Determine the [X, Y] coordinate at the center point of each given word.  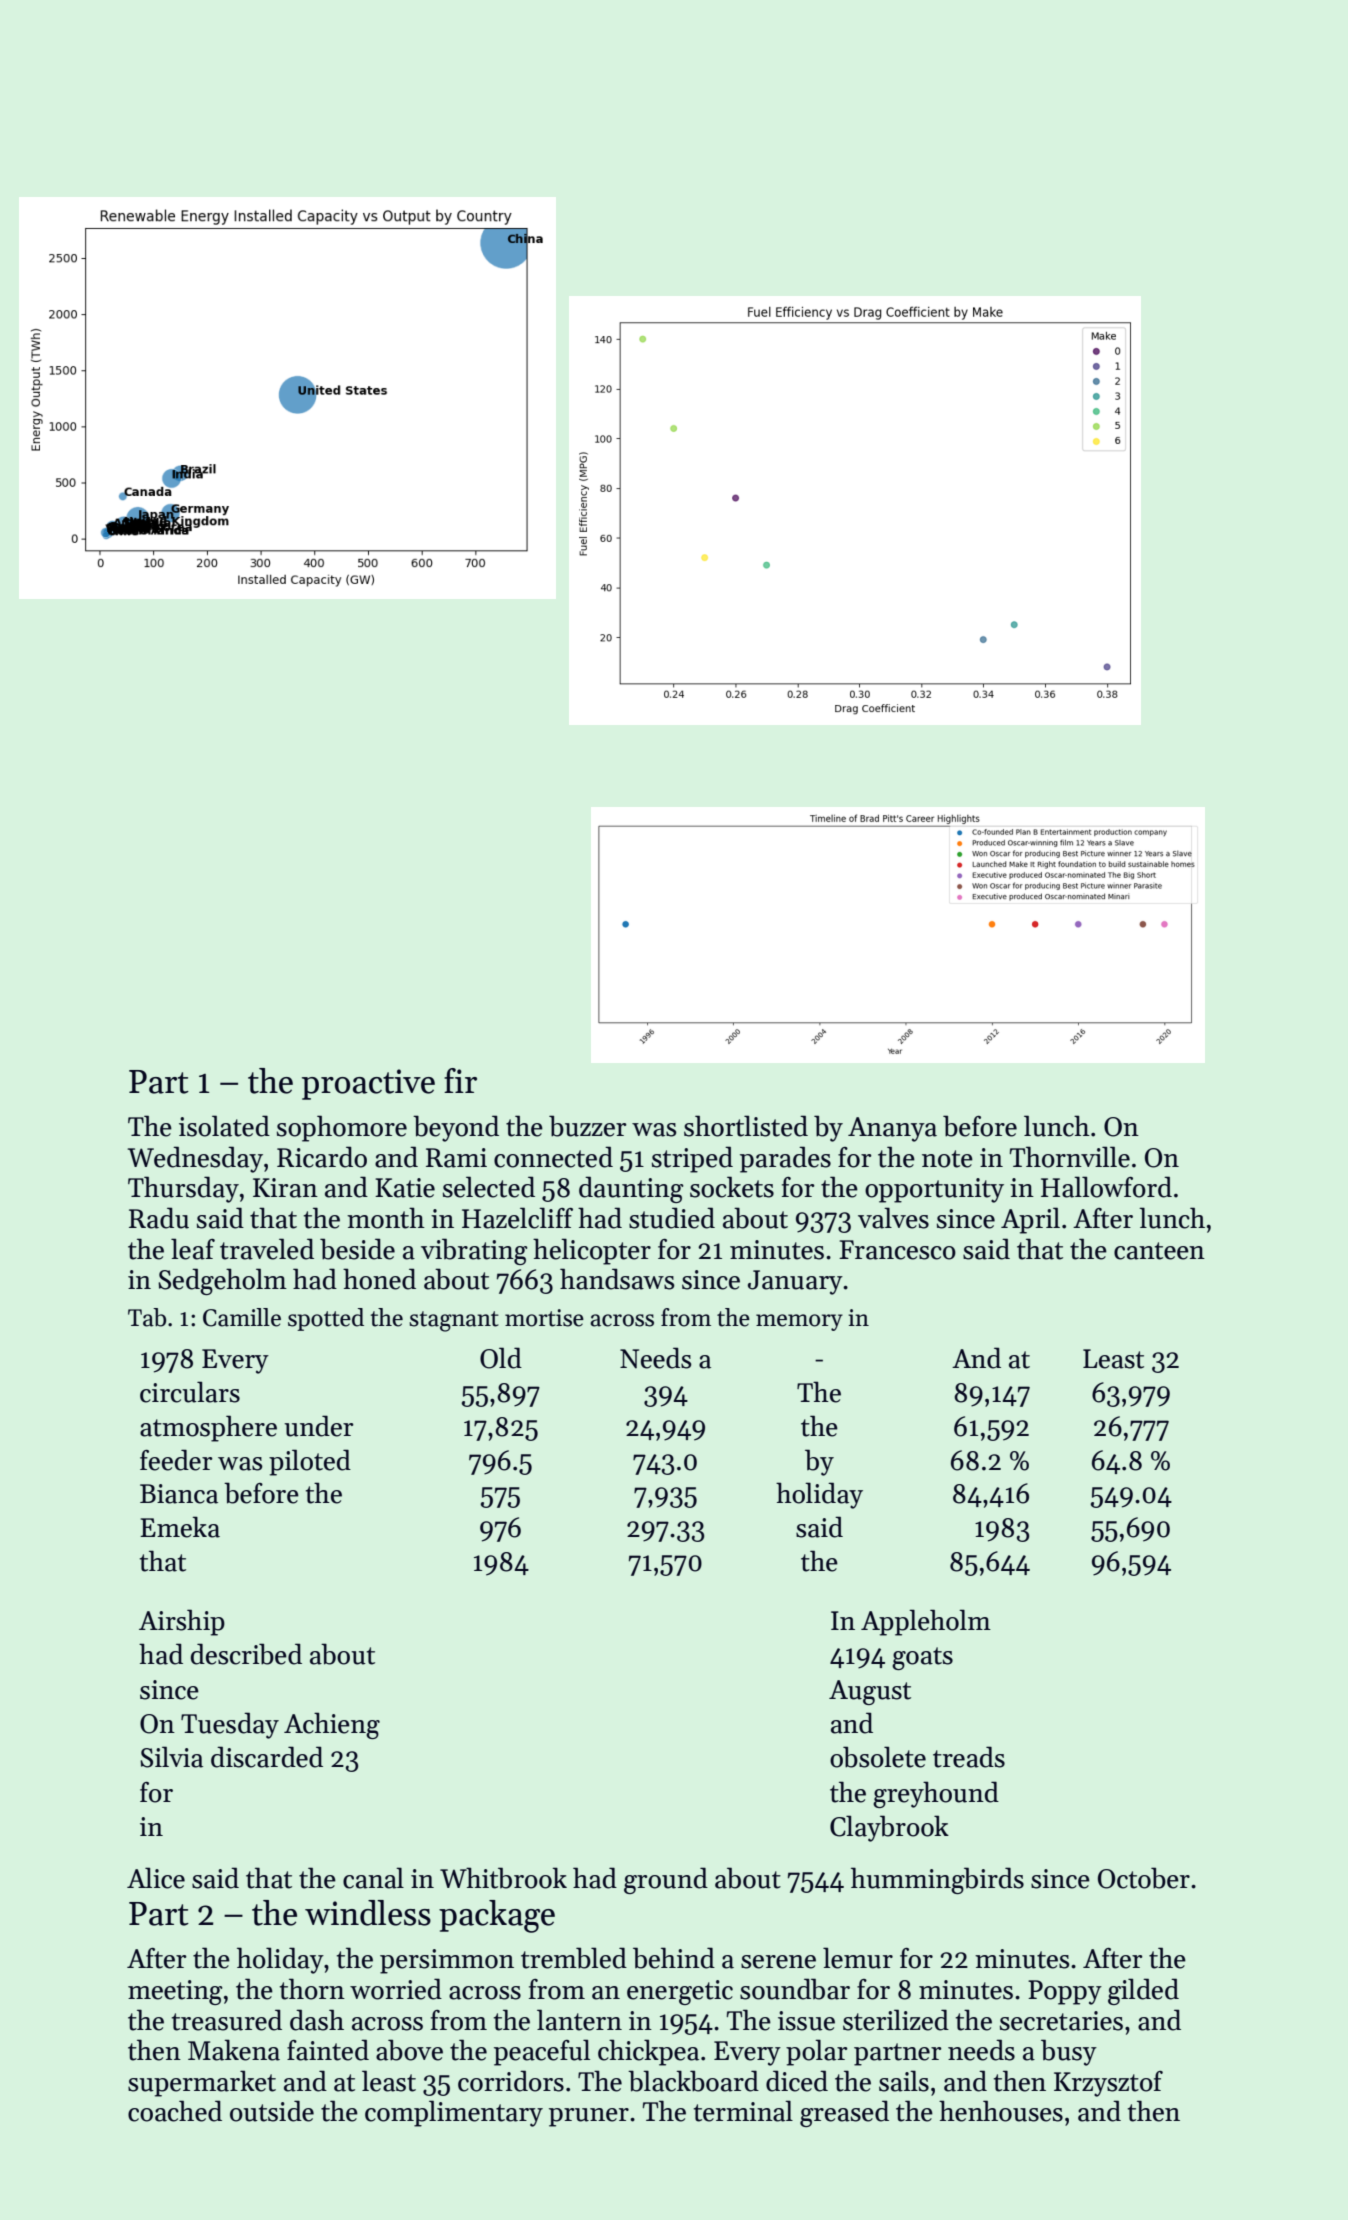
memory [799, 1322]
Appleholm [926, 1622]
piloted [310, 1462]
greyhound [936, 1794]
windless [368, 1913]
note [947, 1159]
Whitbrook [503, 1878]
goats [922, 1658]
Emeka [180, 1527]
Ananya [892, 1129]
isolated [224, 1126]
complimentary [454, 2113]
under [319, 1426]
